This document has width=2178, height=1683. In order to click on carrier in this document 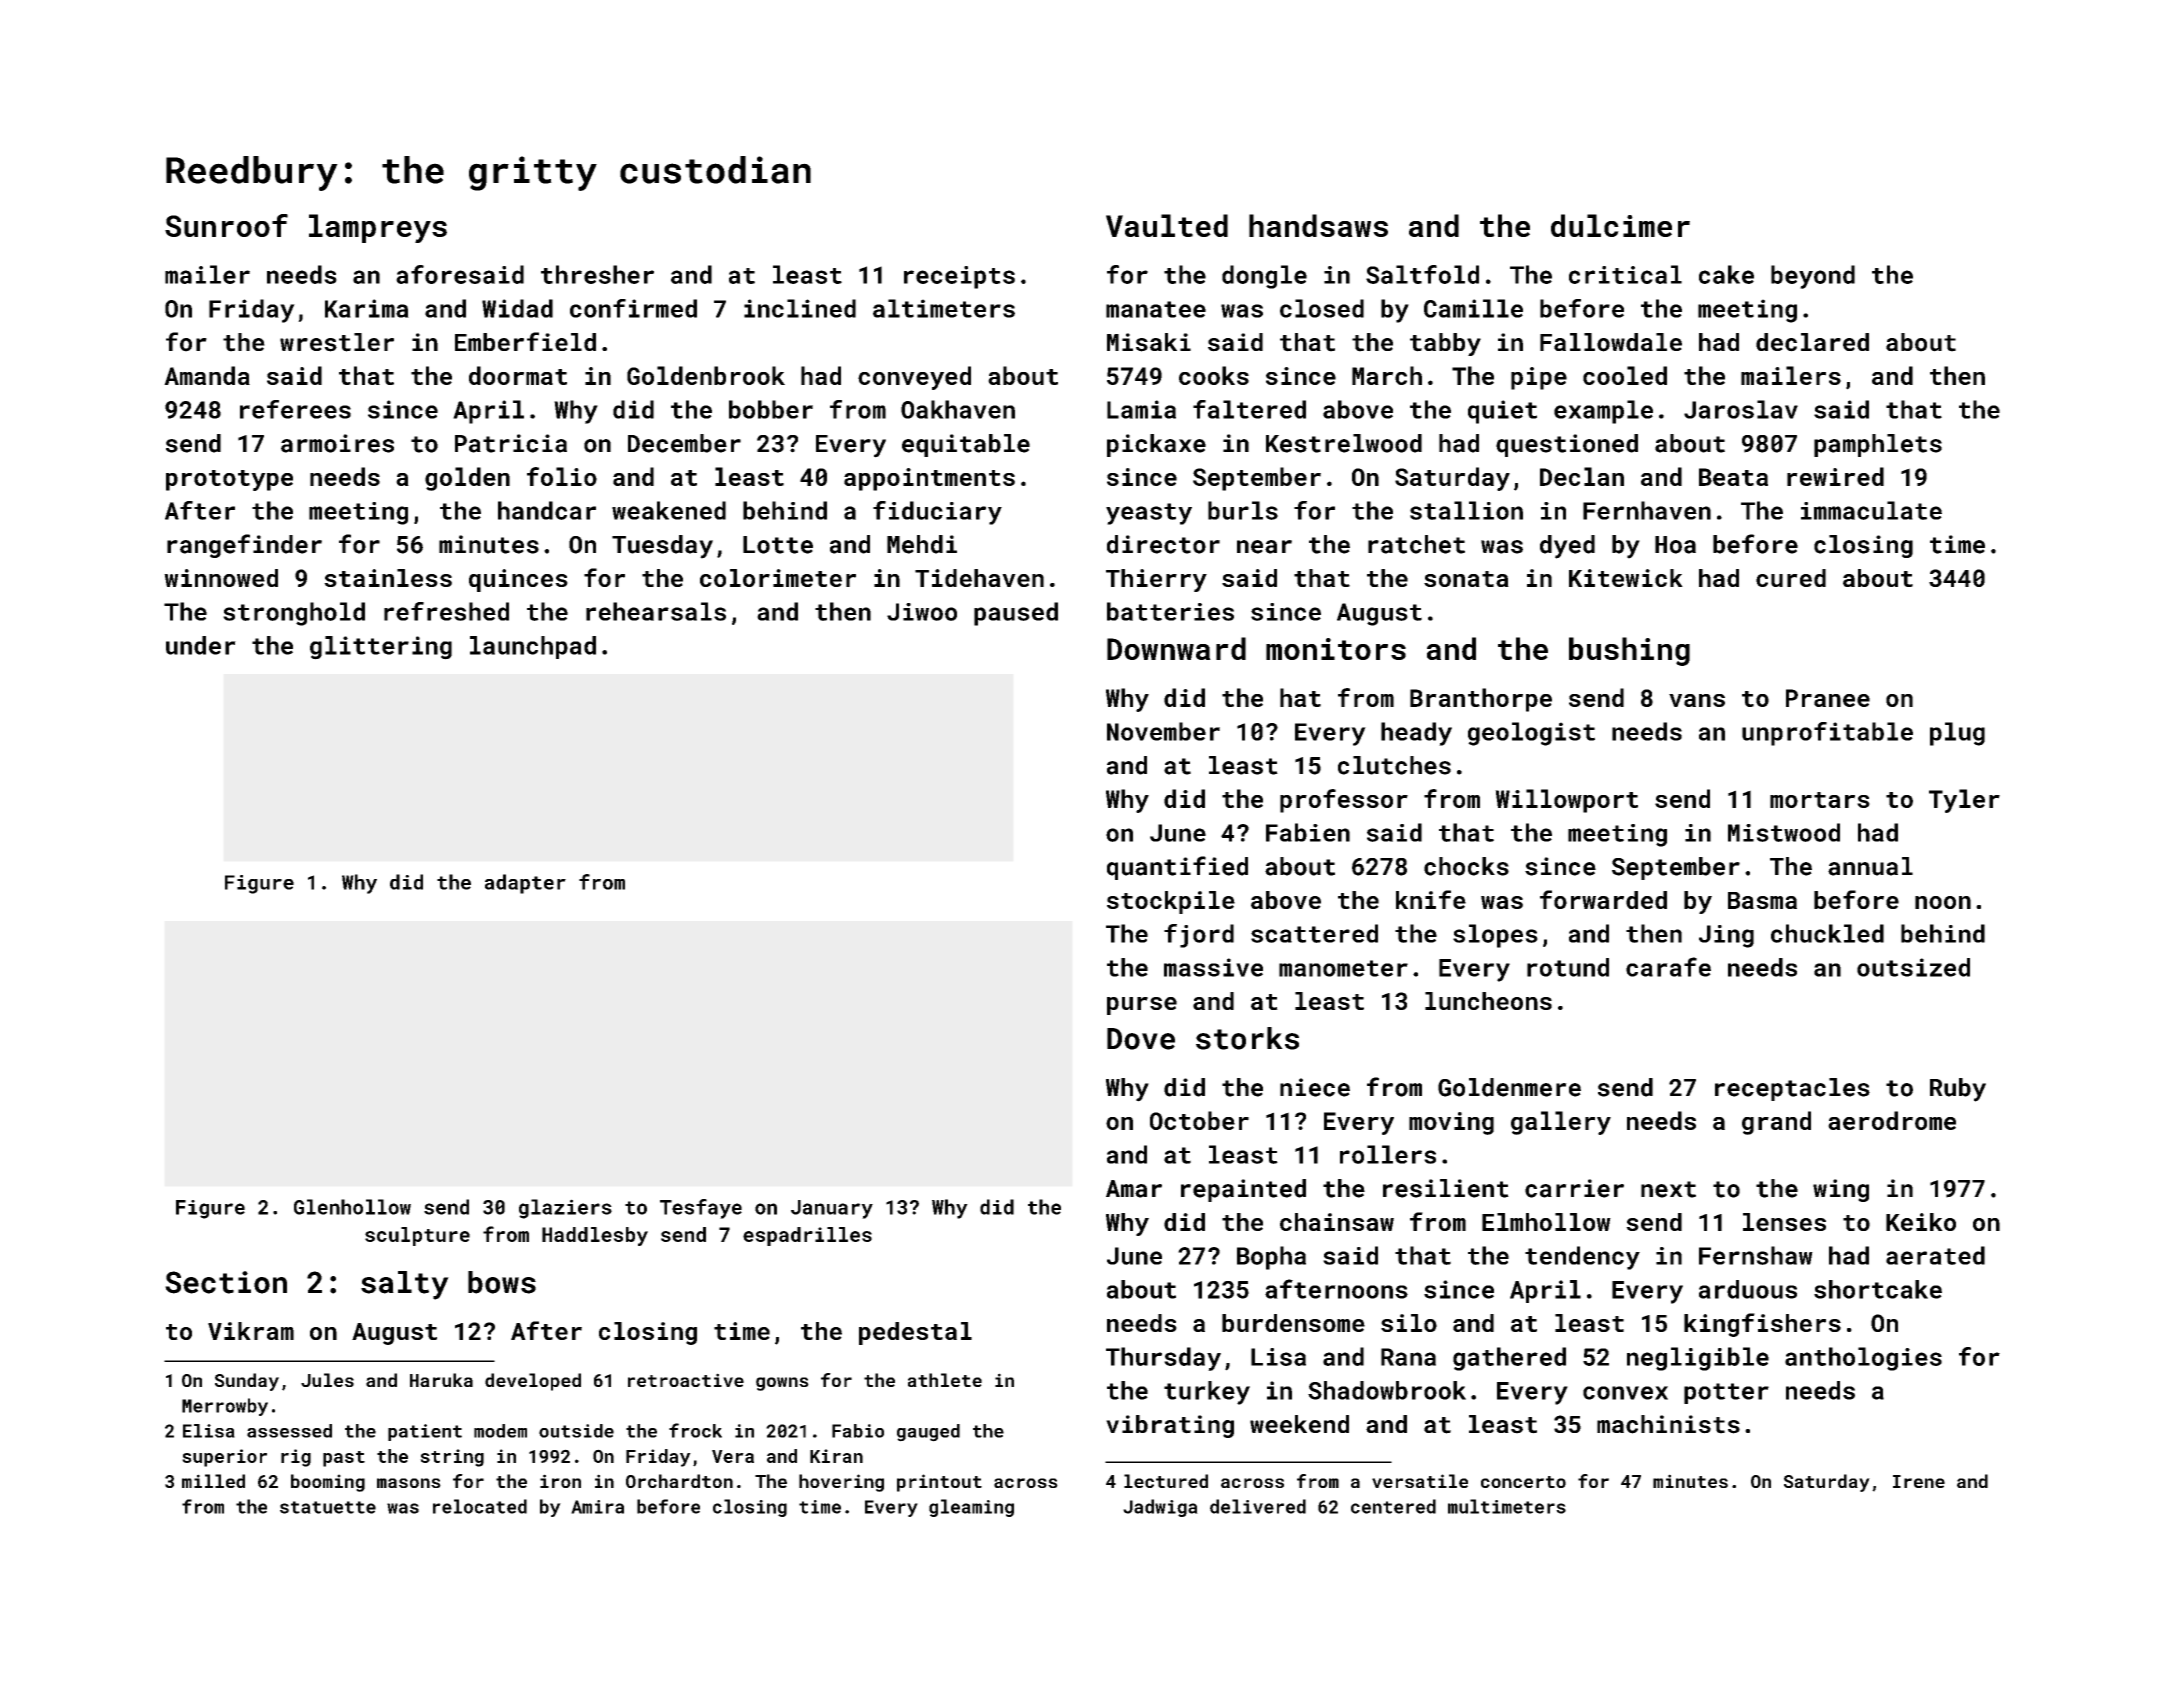, I will do `click(1574, 1188)`.
